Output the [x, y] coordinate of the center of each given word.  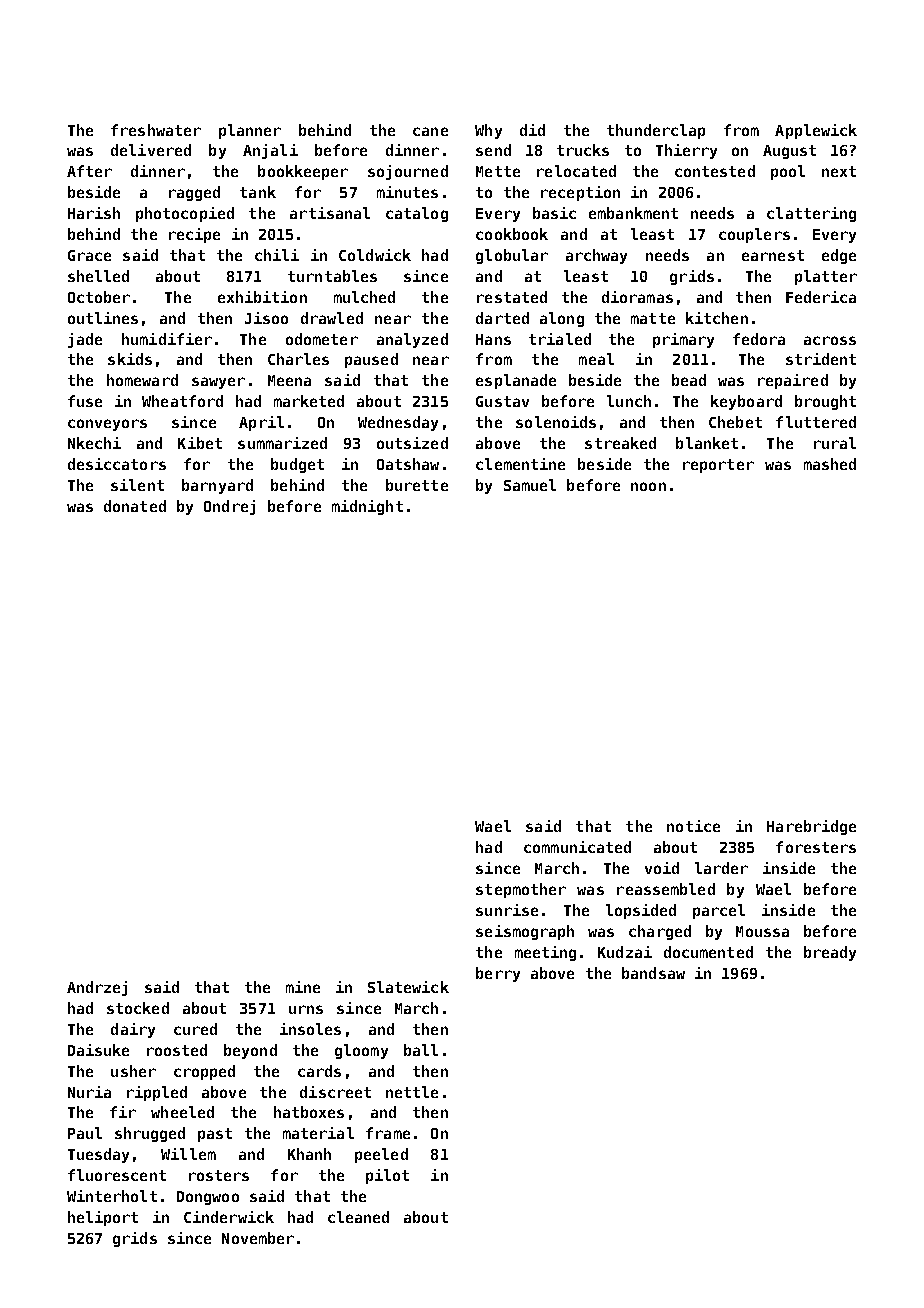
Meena [289, 380]
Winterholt [112, 1196]
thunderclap [656, 131]
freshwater [156, 130]
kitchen [717, 318]
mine [303, 987]
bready [830, 953]
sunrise [507, 910]
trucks [583, 150]
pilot [387, 1176]
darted [502, 318]
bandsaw [653, 973]
